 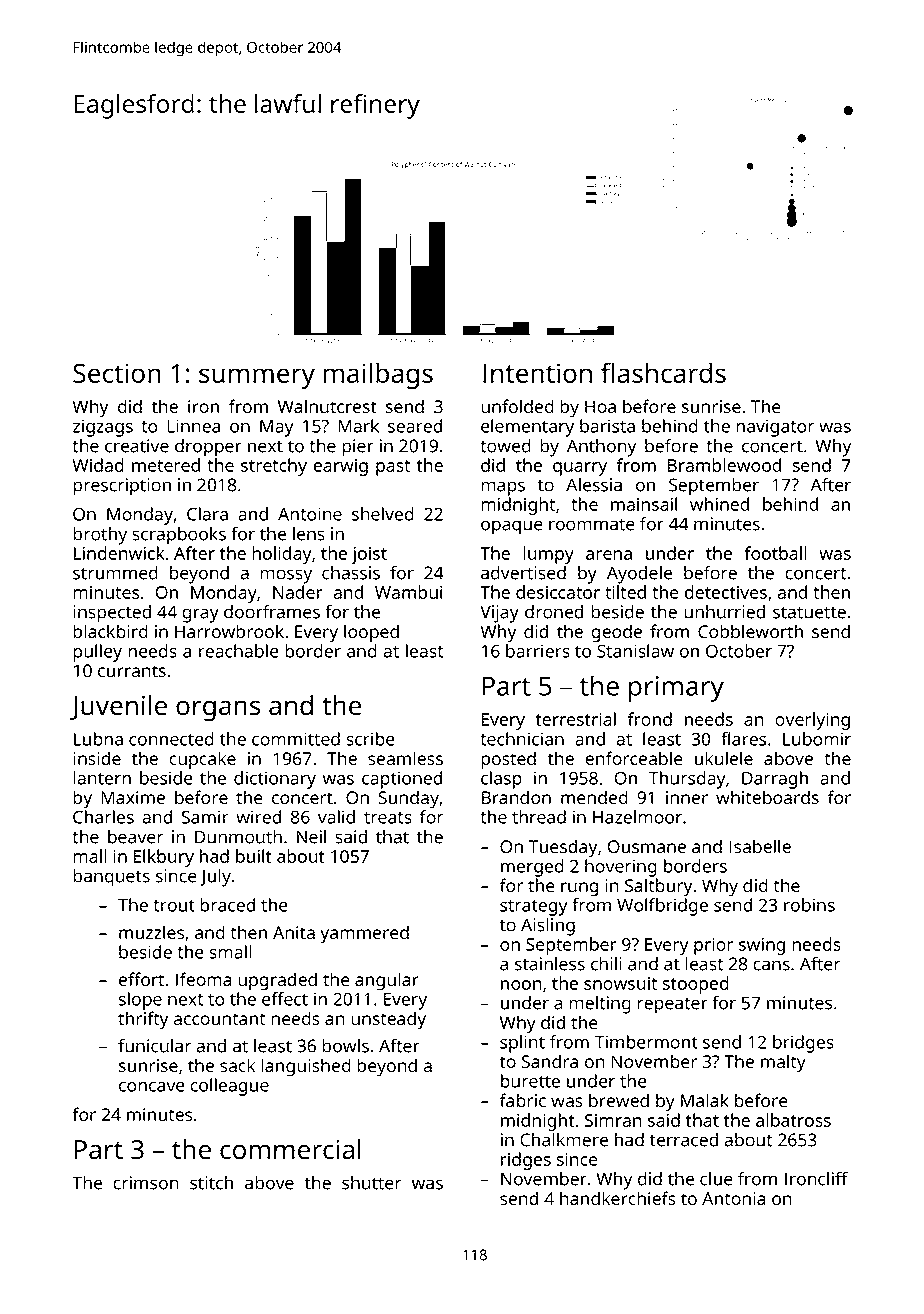 I want to click on inspected, so click(x=112, y=613).
